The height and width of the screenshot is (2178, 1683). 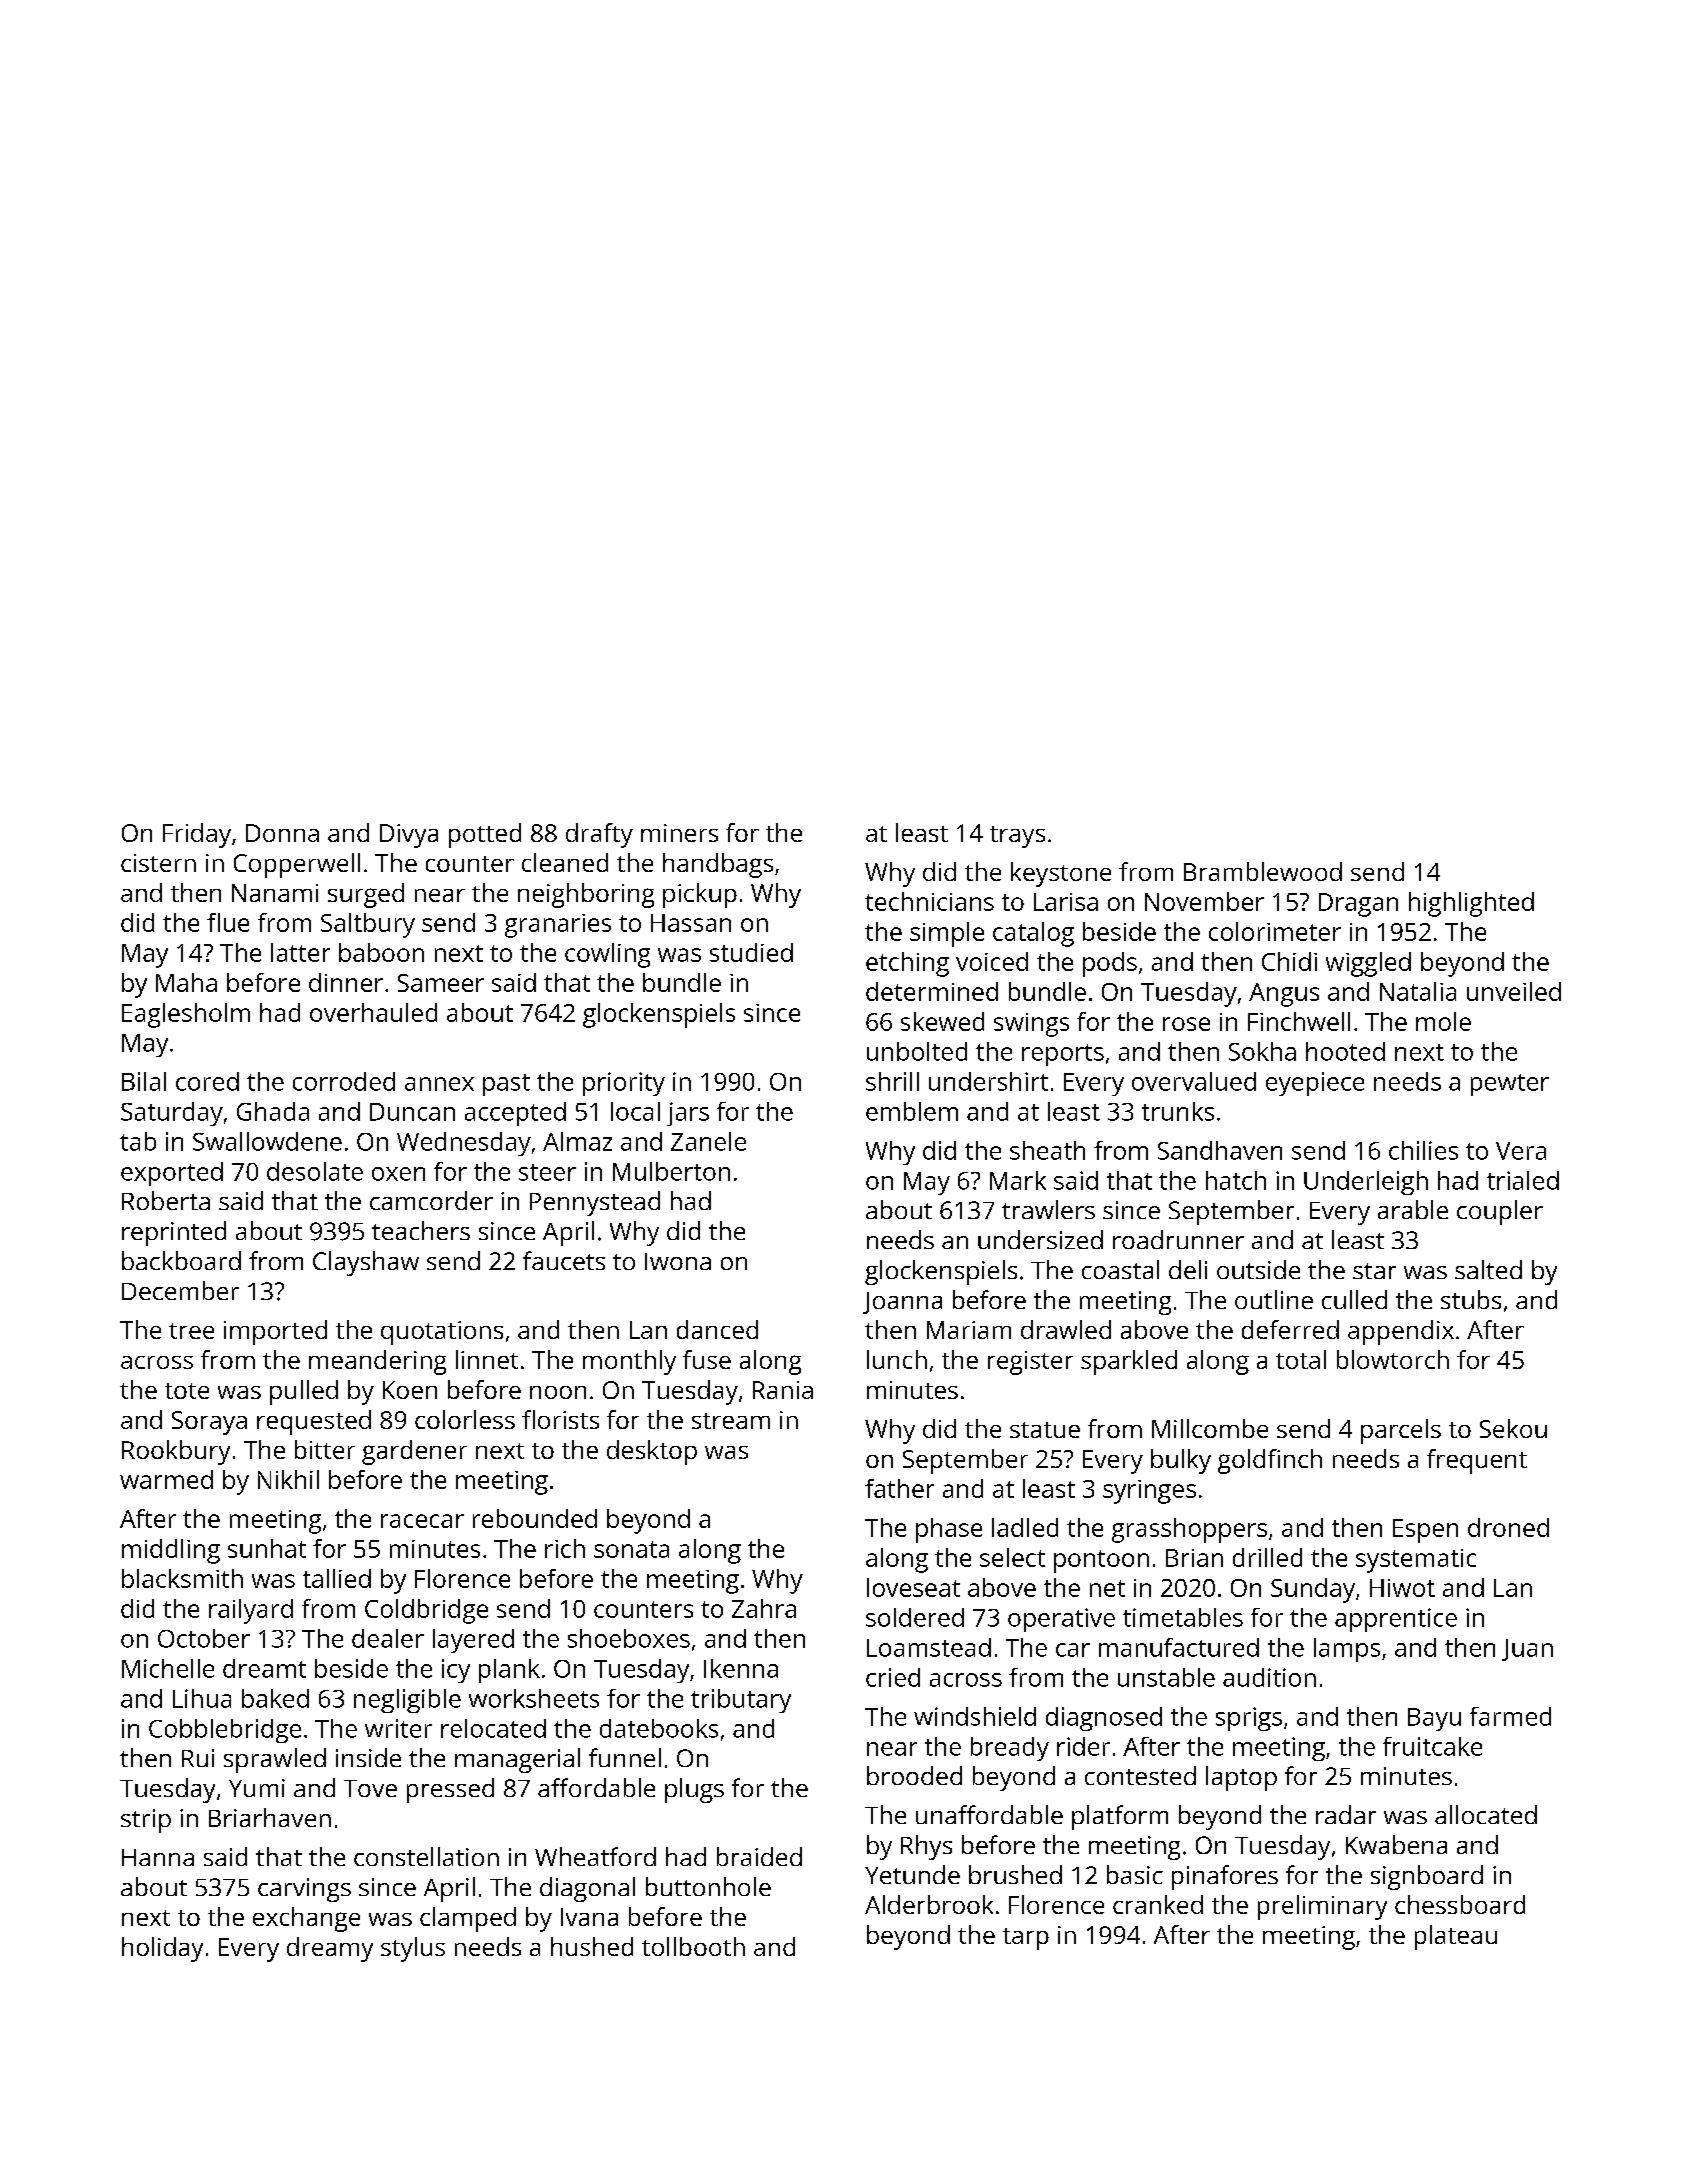 What do you see at coordinates (414, 1452) in the screenshot?
I see `gardener` at bounding box center [414, 1452].
